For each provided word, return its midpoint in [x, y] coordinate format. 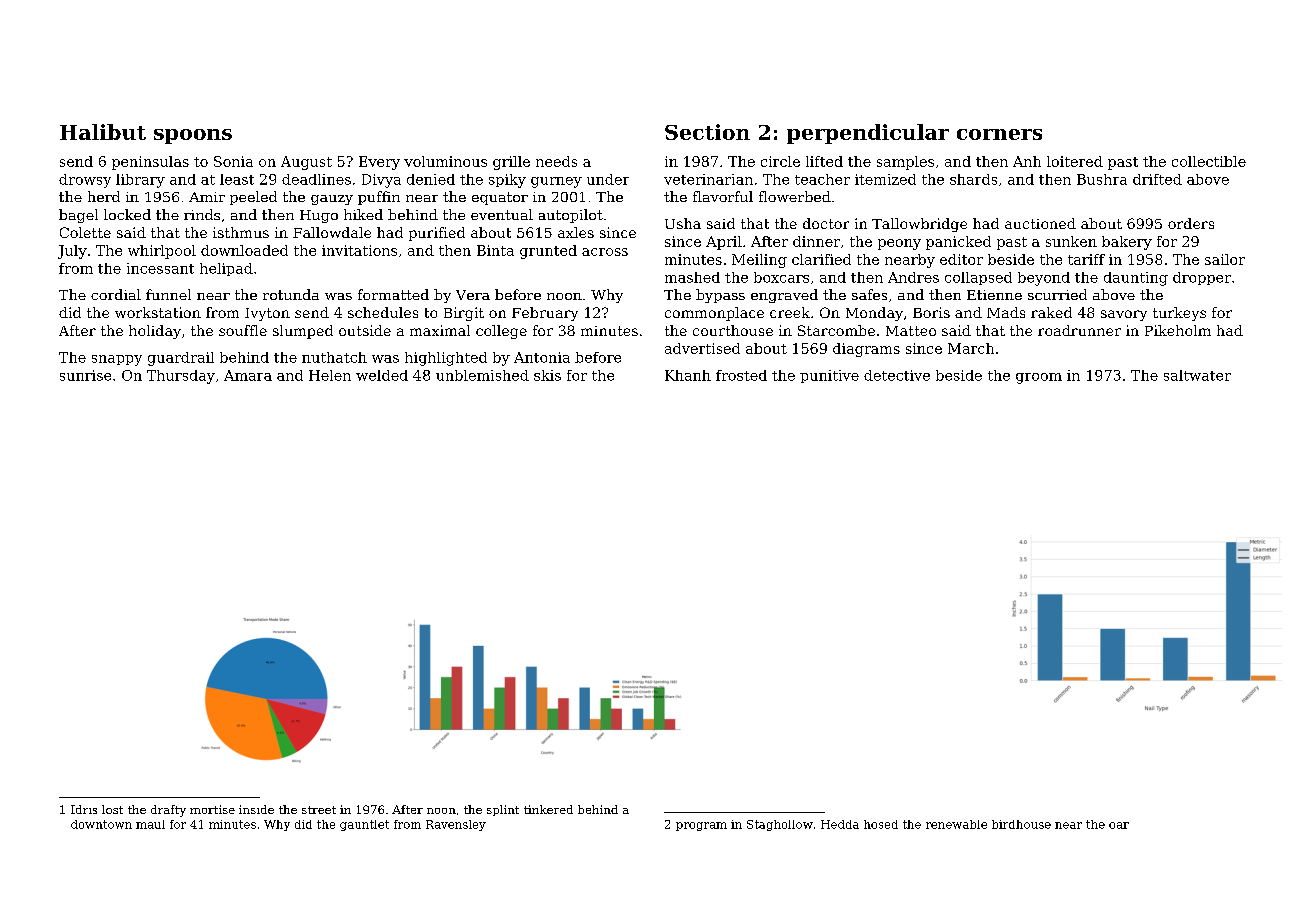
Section [707, 132]
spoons [193, 136]
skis [547, 375]
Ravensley [456, 825]
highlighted [446, 359]
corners [999, 134]
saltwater [1197, 375]
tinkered [548, 809]
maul [150, 824]
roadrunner [1079, 330]
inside [256, 809]
